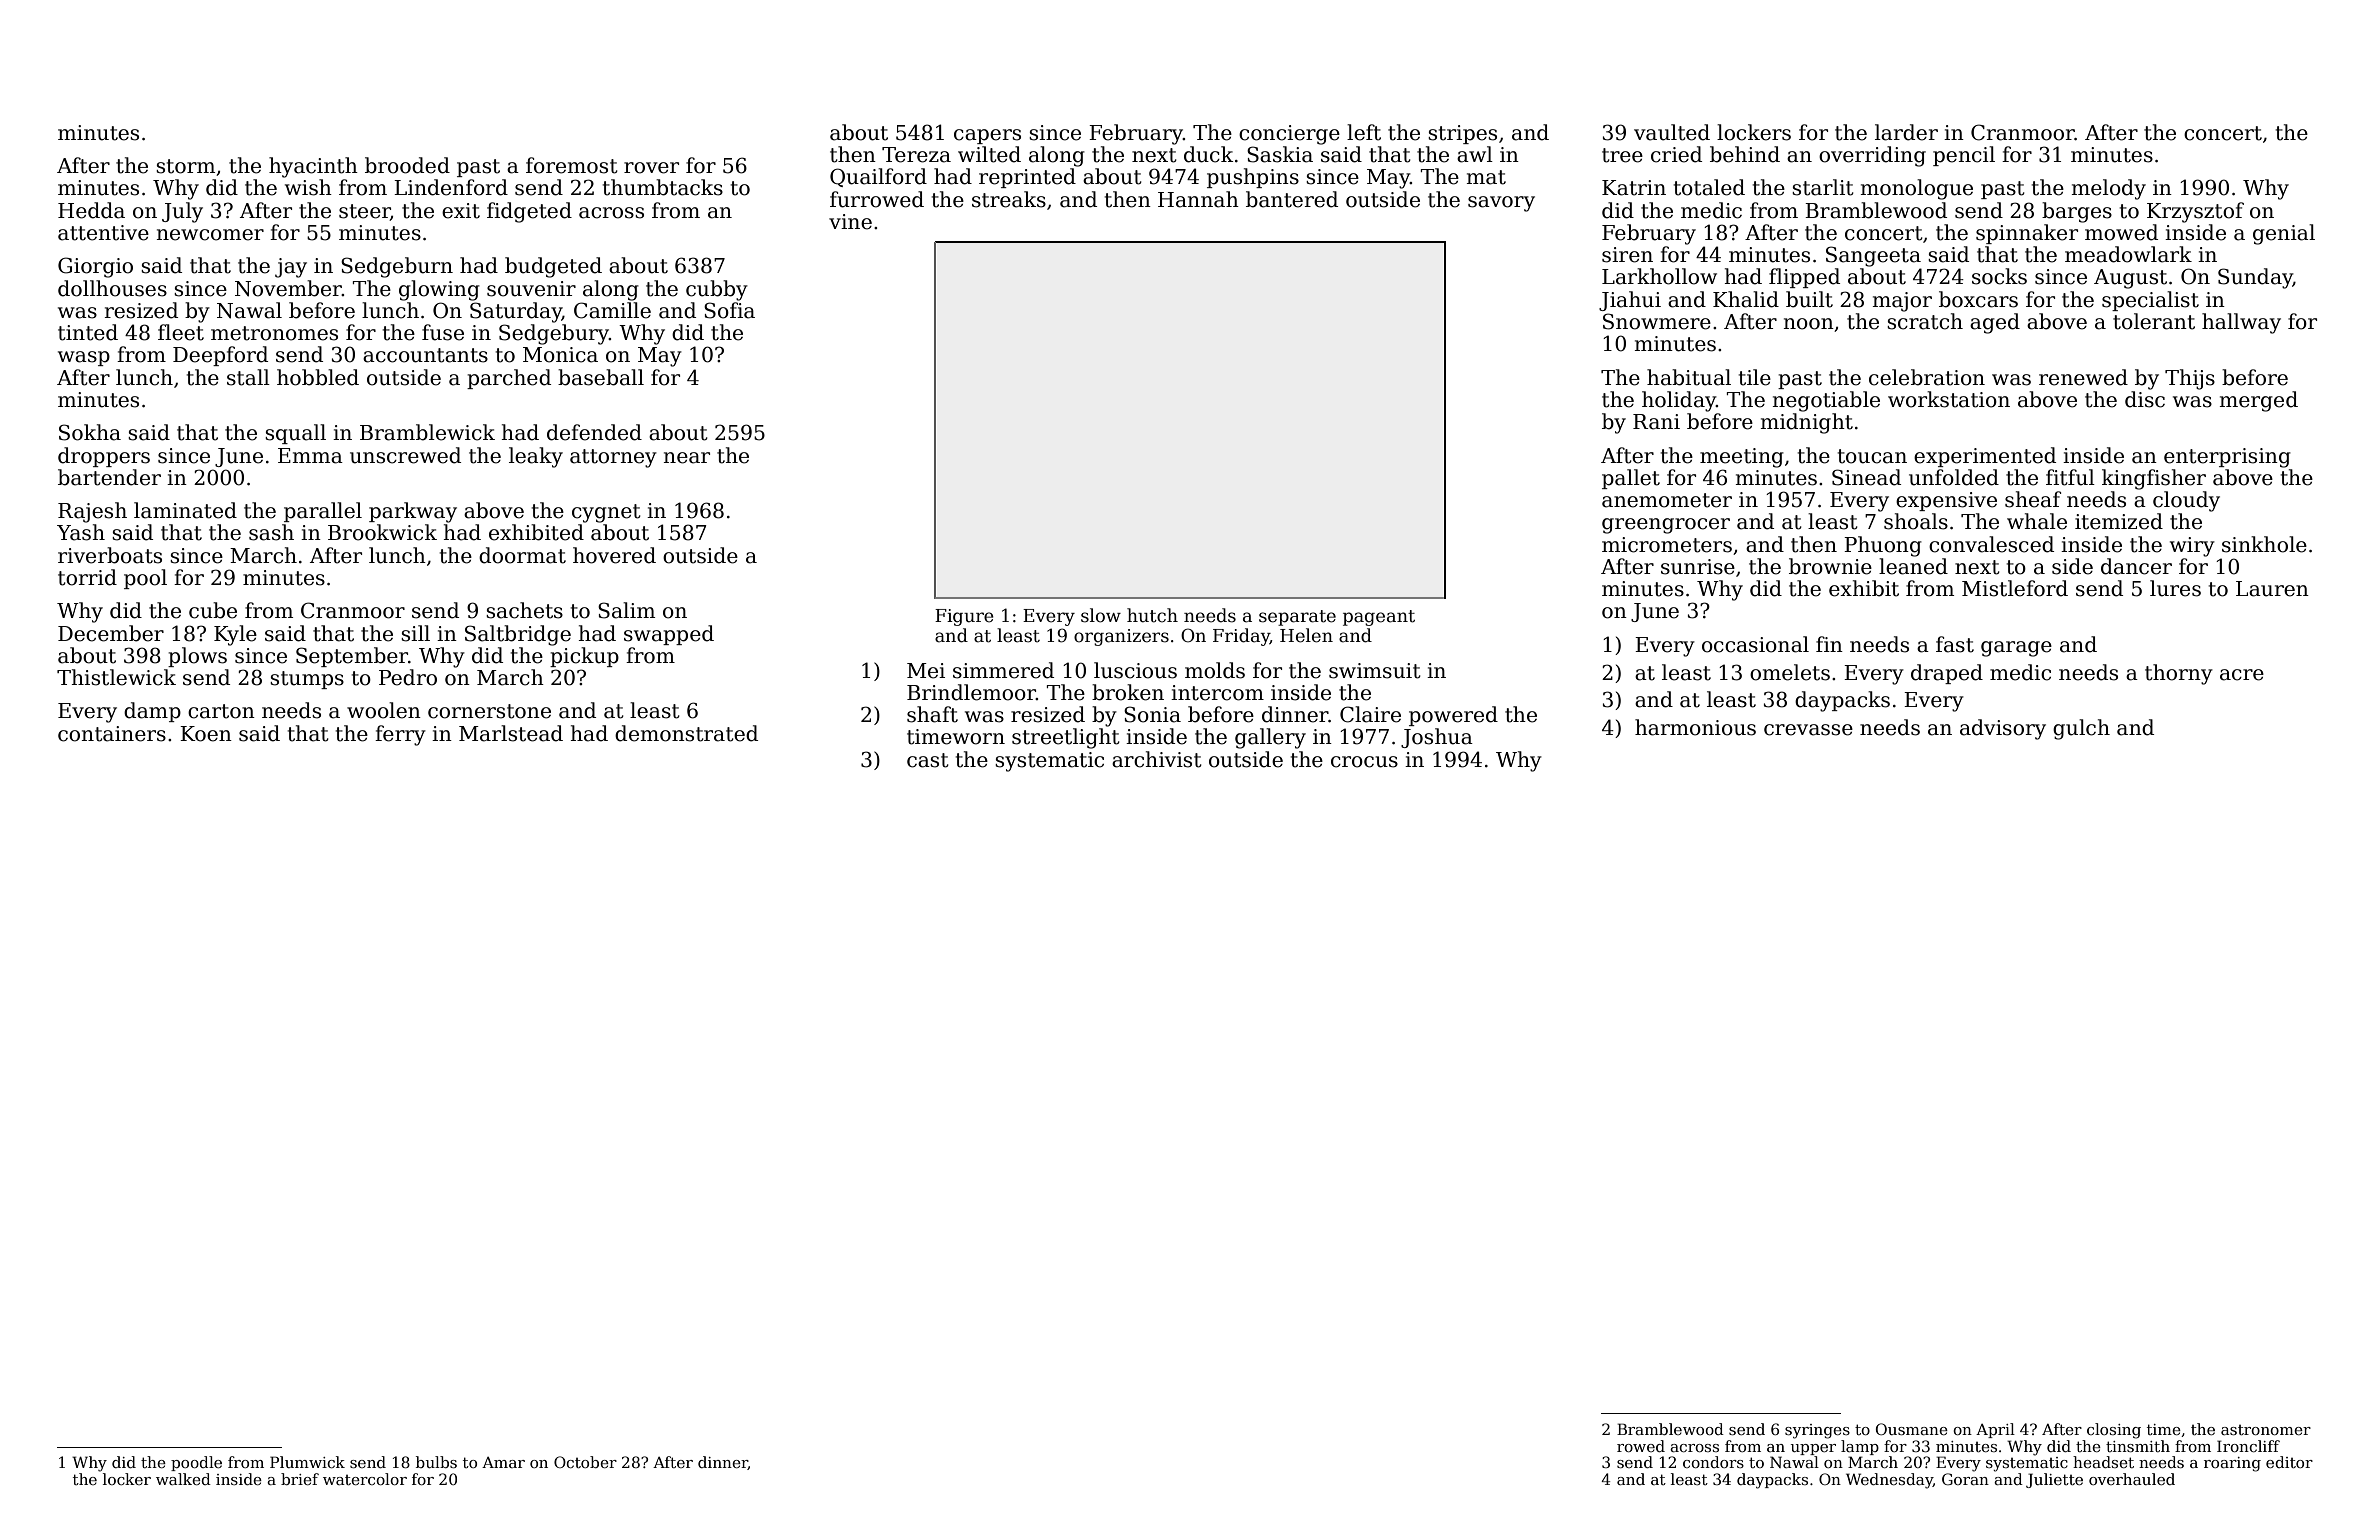 This page has height=1540, width=2380. What do you see at coordinates (2037, 521) in the page?
I see `whale` at bounding box center [2037, 521].
